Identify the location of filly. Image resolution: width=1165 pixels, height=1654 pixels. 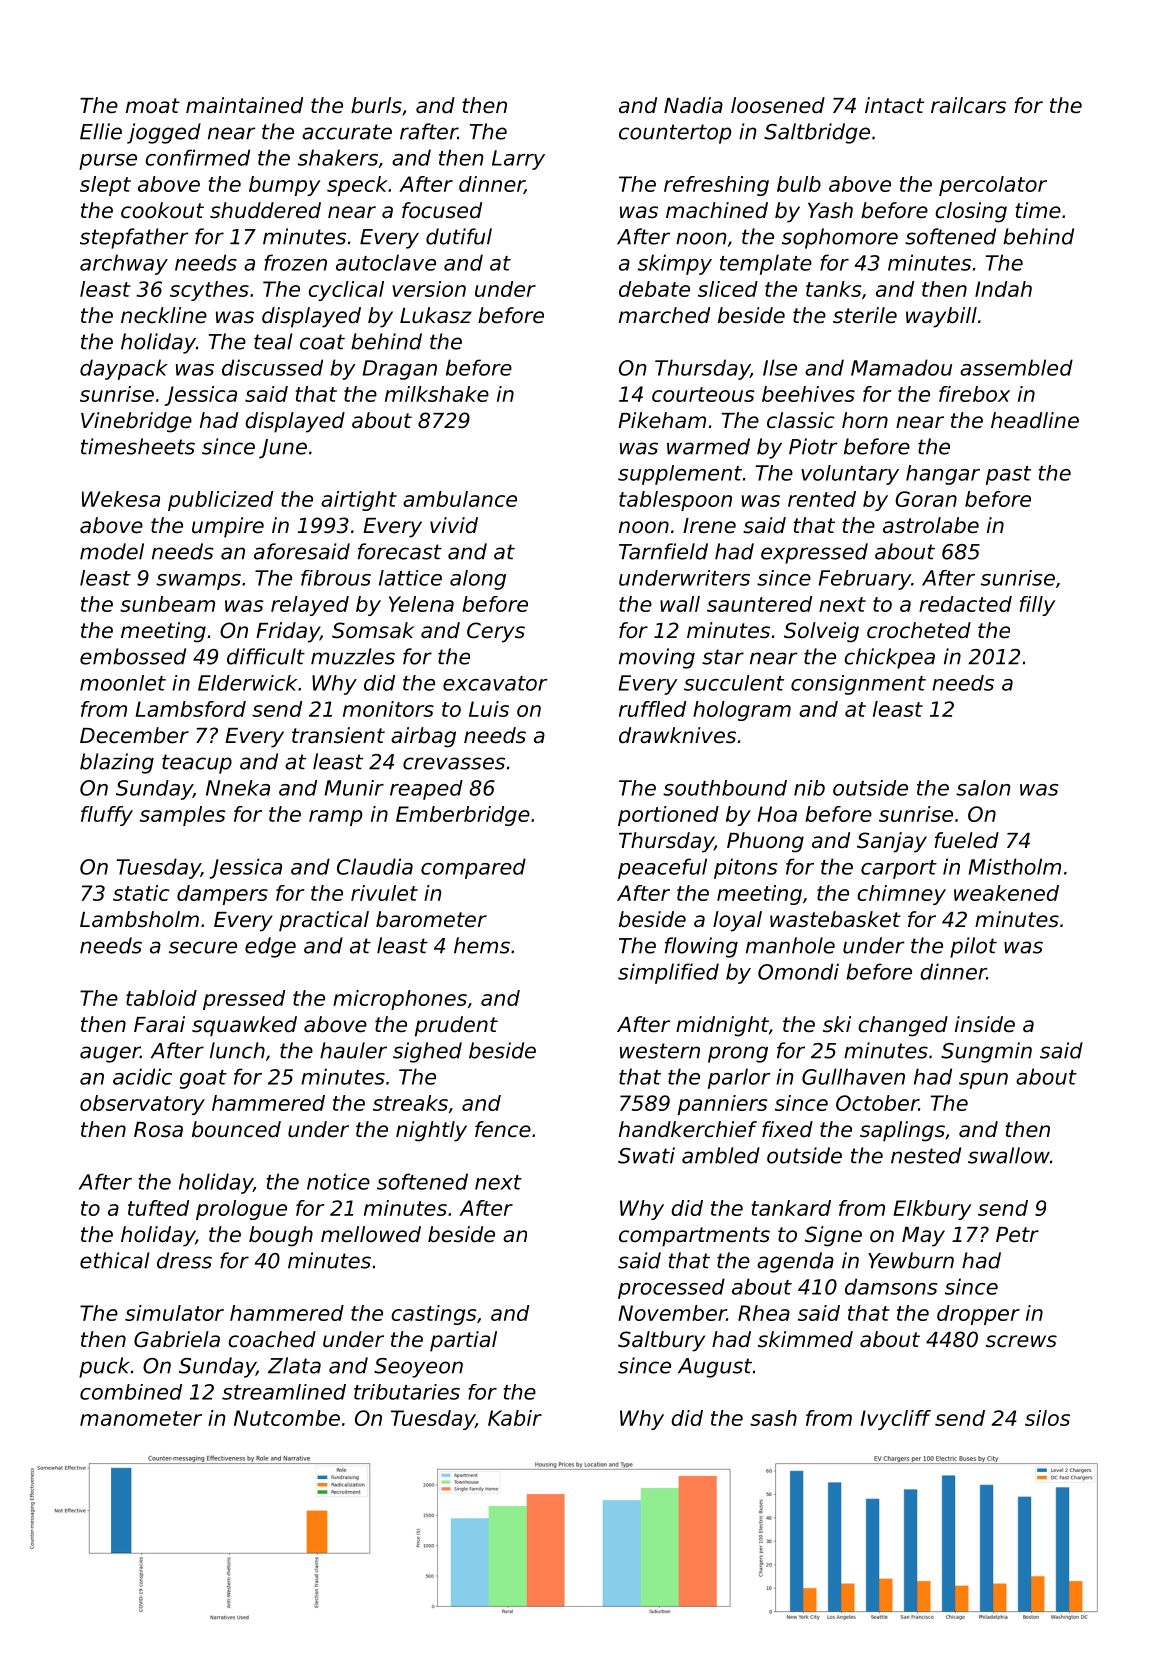
(1037, 606).
